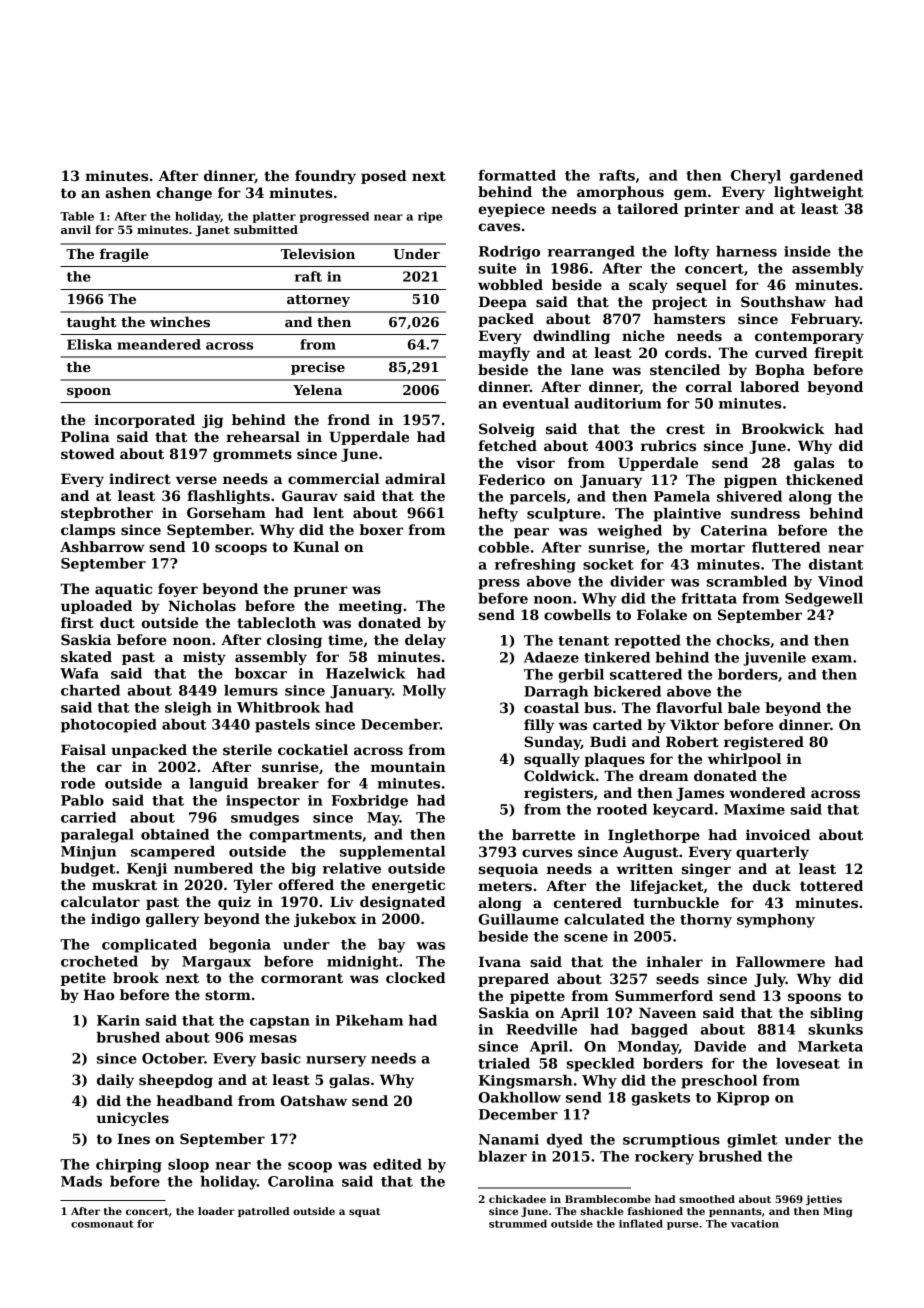  What do you see at coordinates (832, 659) in the page?
I see `exam` at bounding box center [832, 659].
